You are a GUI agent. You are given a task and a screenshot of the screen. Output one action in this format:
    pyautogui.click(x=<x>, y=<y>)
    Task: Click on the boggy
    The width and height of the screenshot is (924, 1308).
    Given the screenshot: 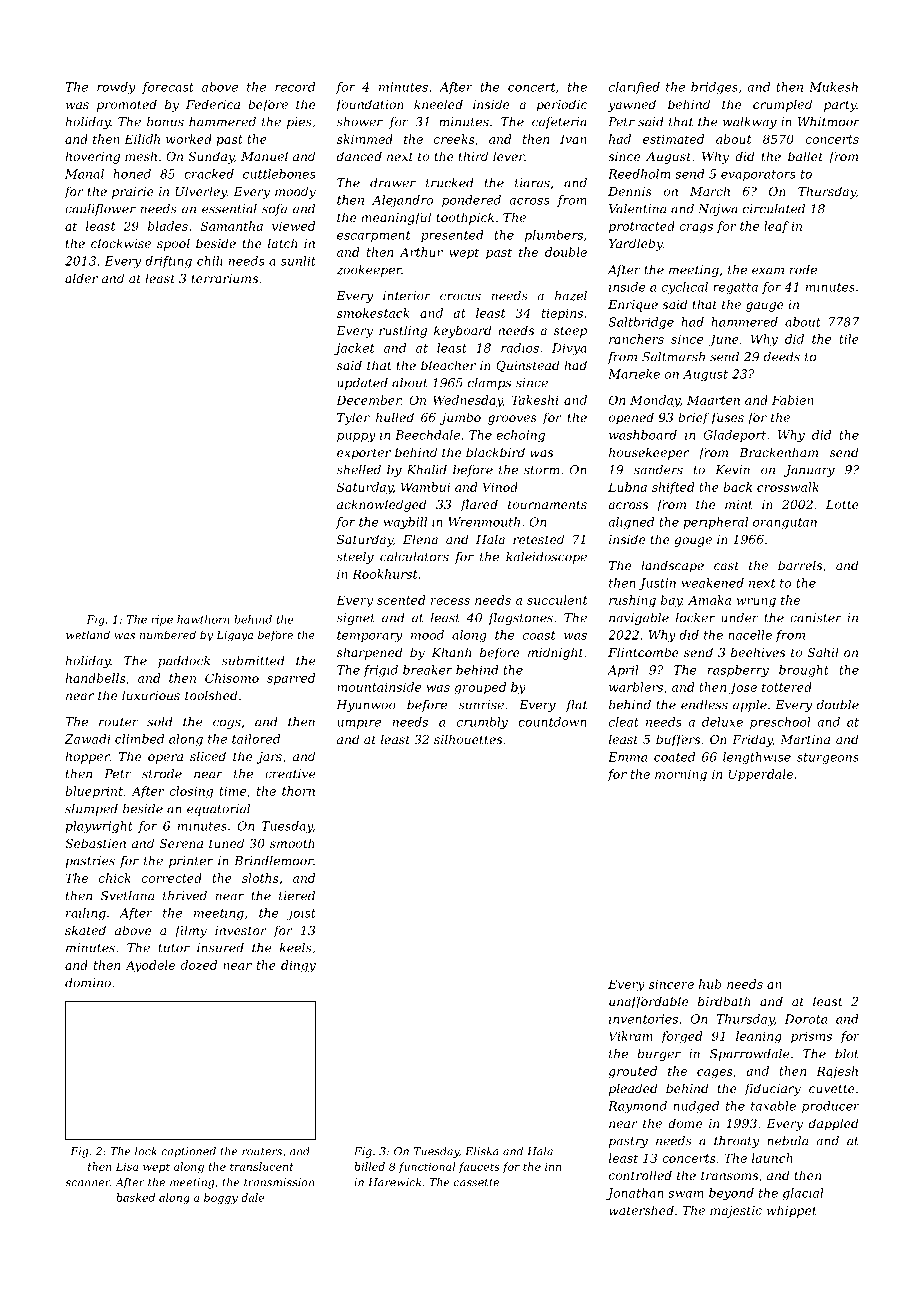 What is the action you would take?
    pyautogui.click(x=221, y=1198)
